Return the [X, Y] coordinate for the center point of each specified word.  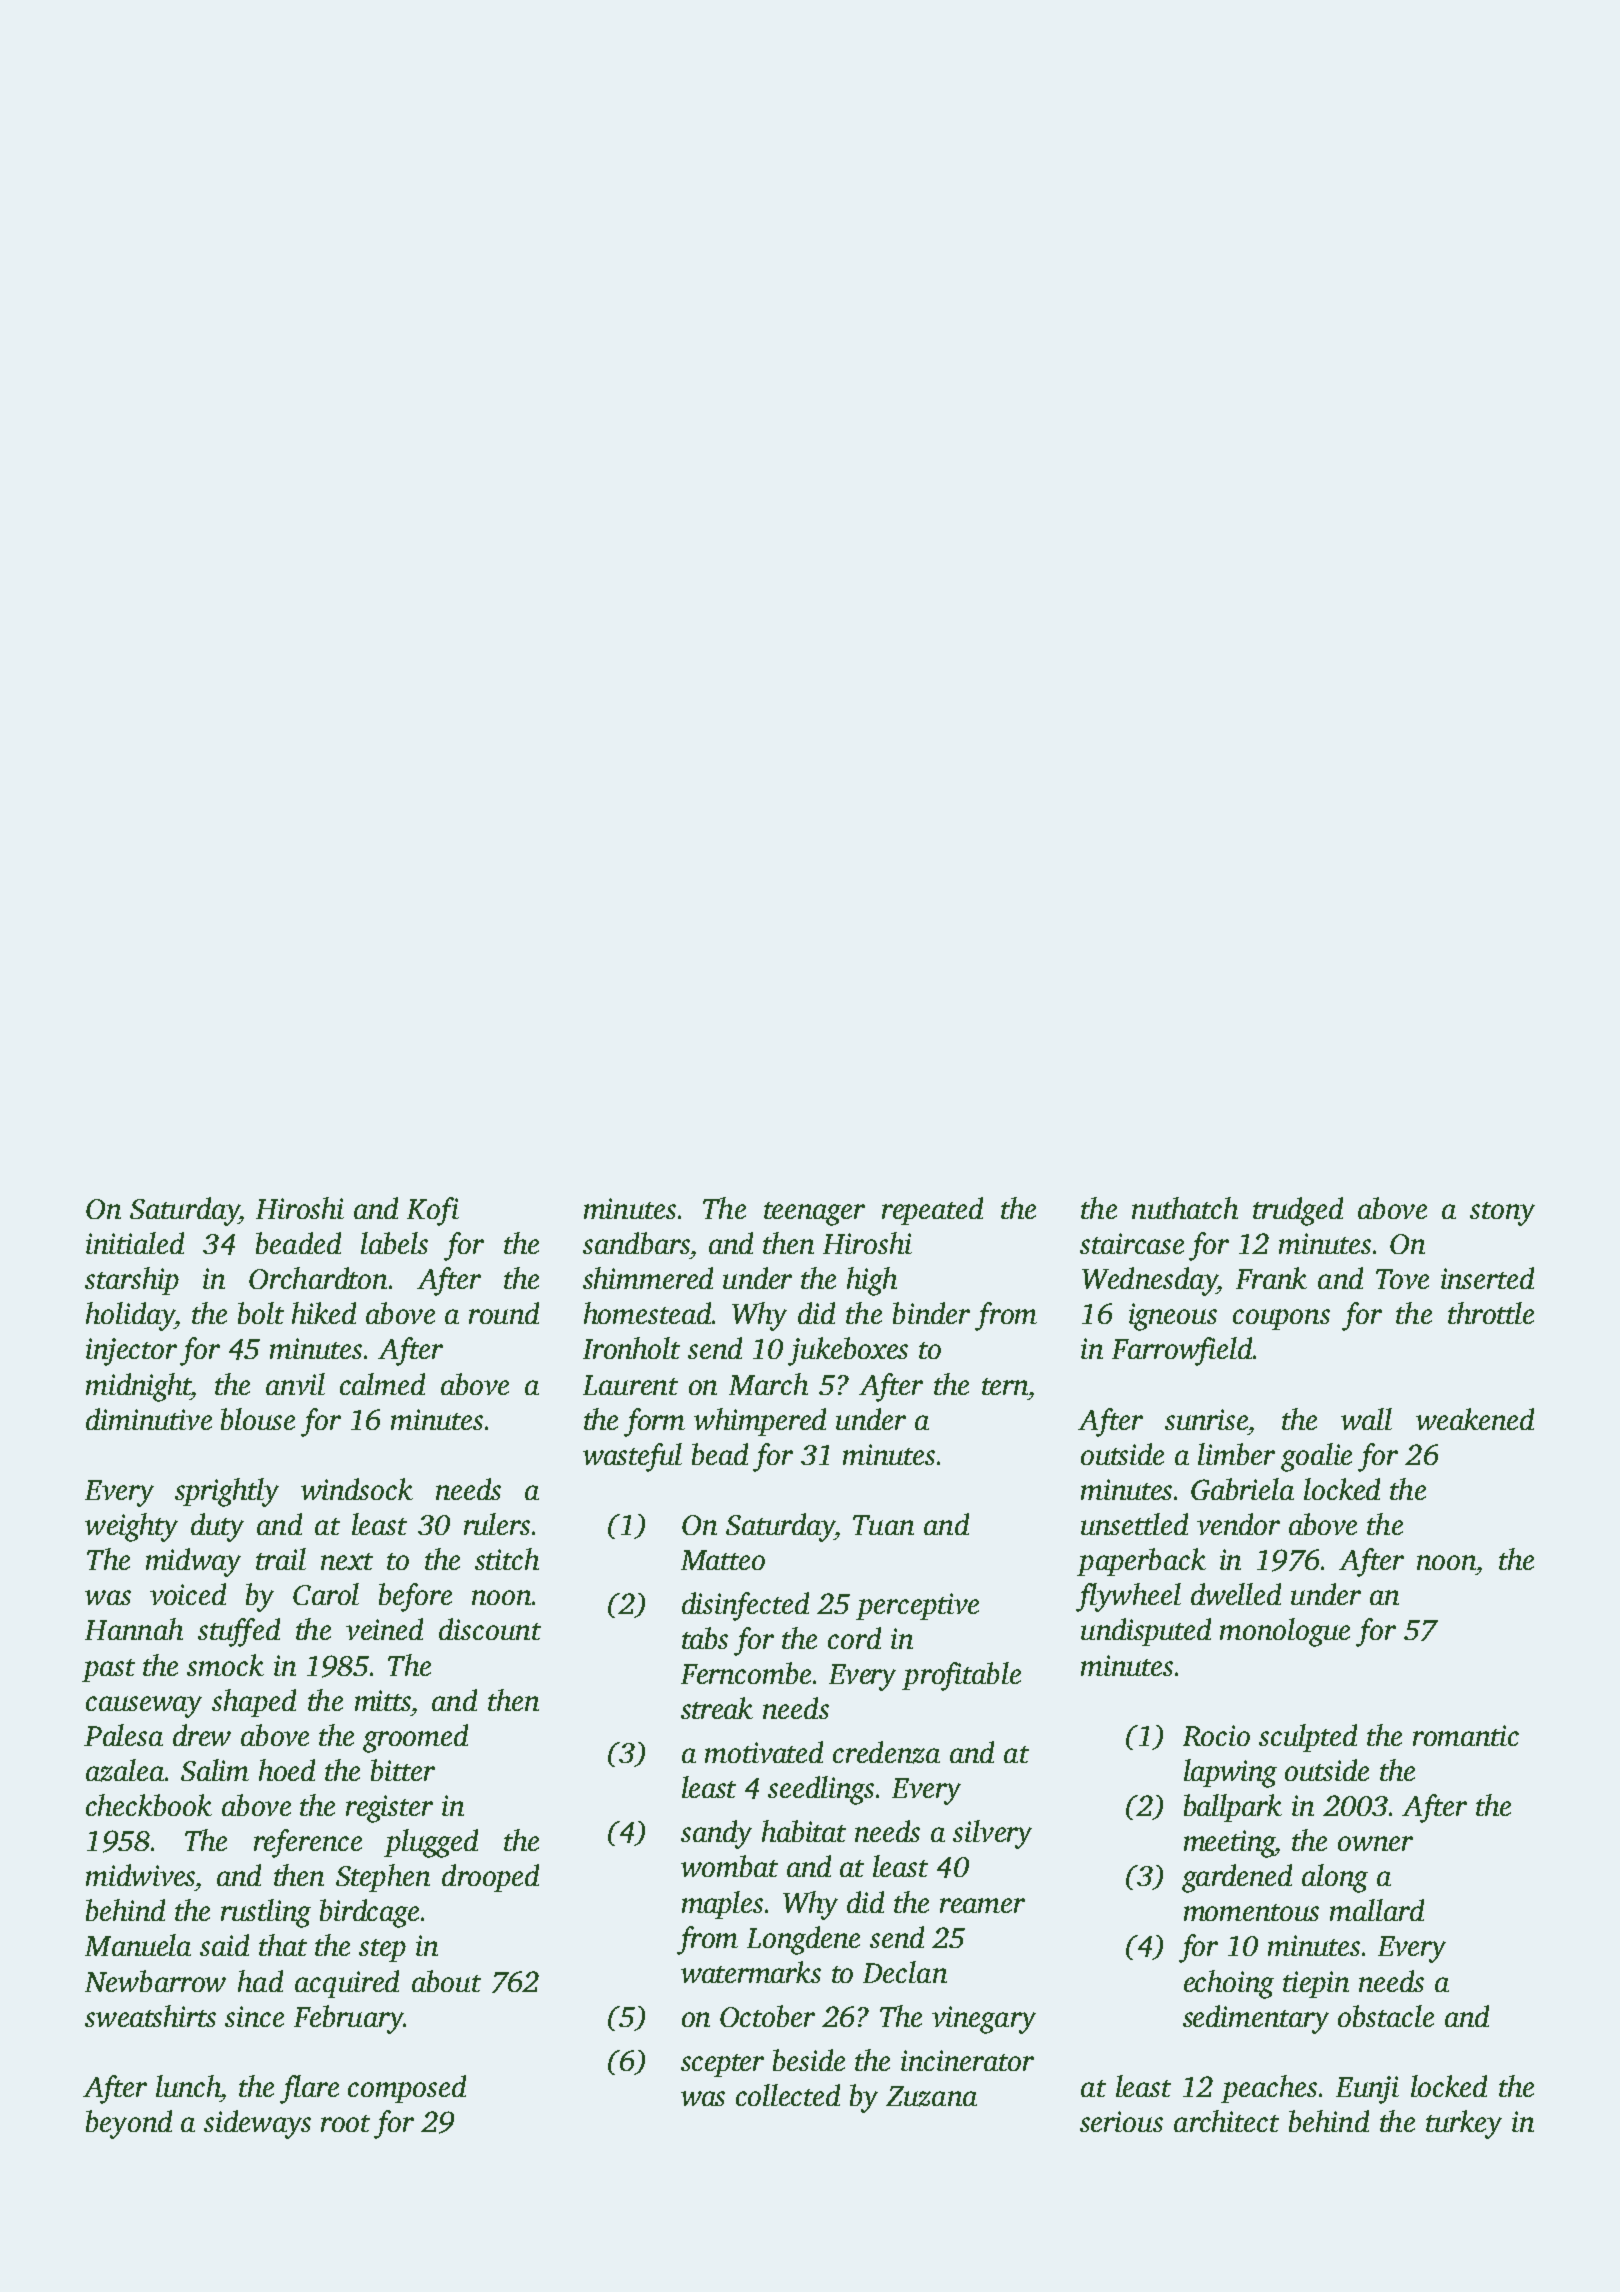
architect [1226, 2121]
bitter [403, 1770]
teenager [814, 1214]
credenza [886, 1752]
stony [1502, 1214]
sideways [257, 2124]
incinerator [967, 2060]
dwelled [1236, 1594]
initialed [135, 1243]
